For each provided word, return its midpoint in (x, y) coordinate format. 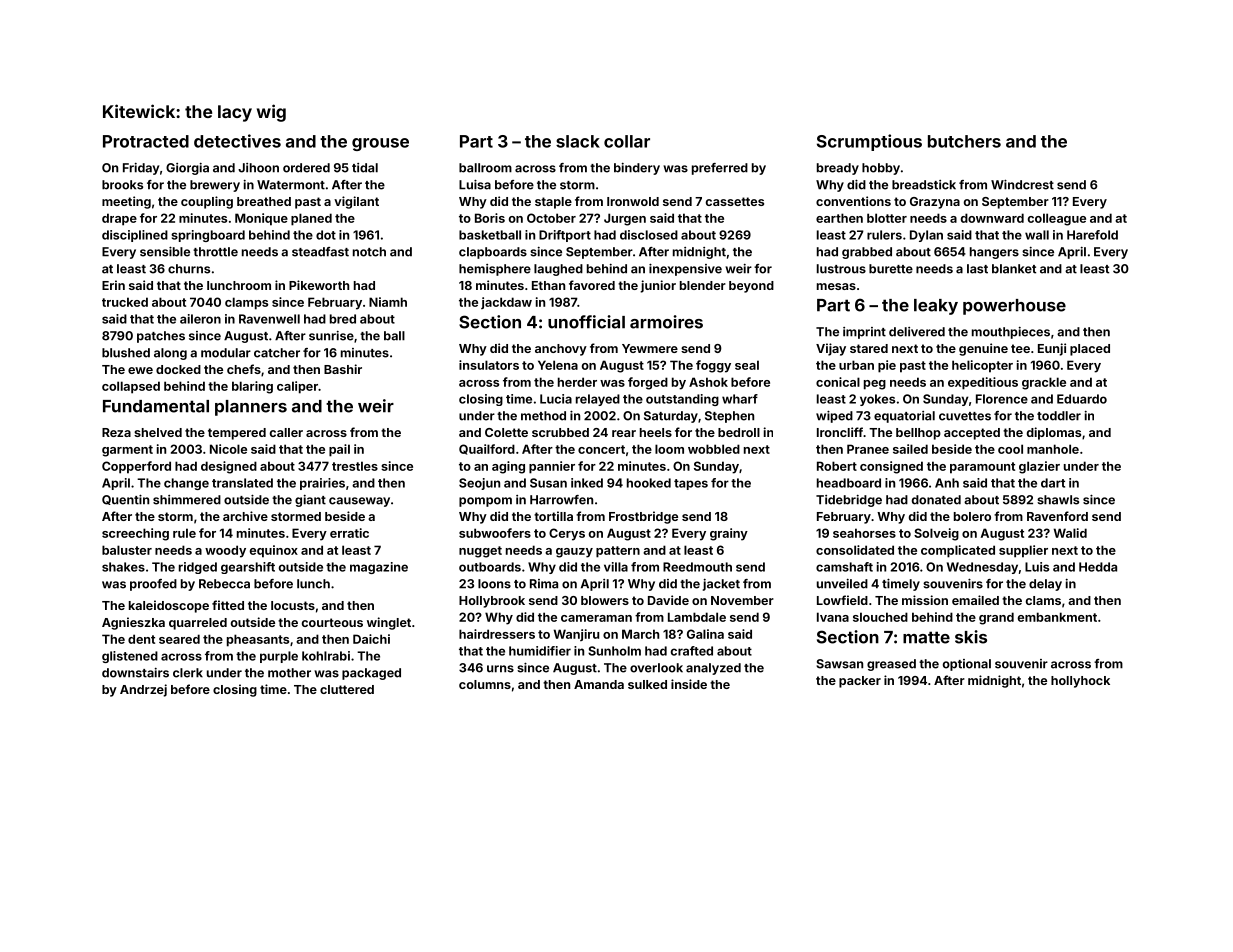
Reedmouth (697, 567)
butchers (964, 141)
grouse (380, 144)
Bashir (343, 369)
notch (369, 252)
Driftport (565, 236)
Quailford (487, 449)
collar (627, 141)
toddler (1059, 416)
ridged (198, 568)
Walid (1070, 533)
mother (289, 673)
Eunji (1052, 349)
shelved (158, 432)
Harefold (1092, 235)
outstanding (682, 400)
